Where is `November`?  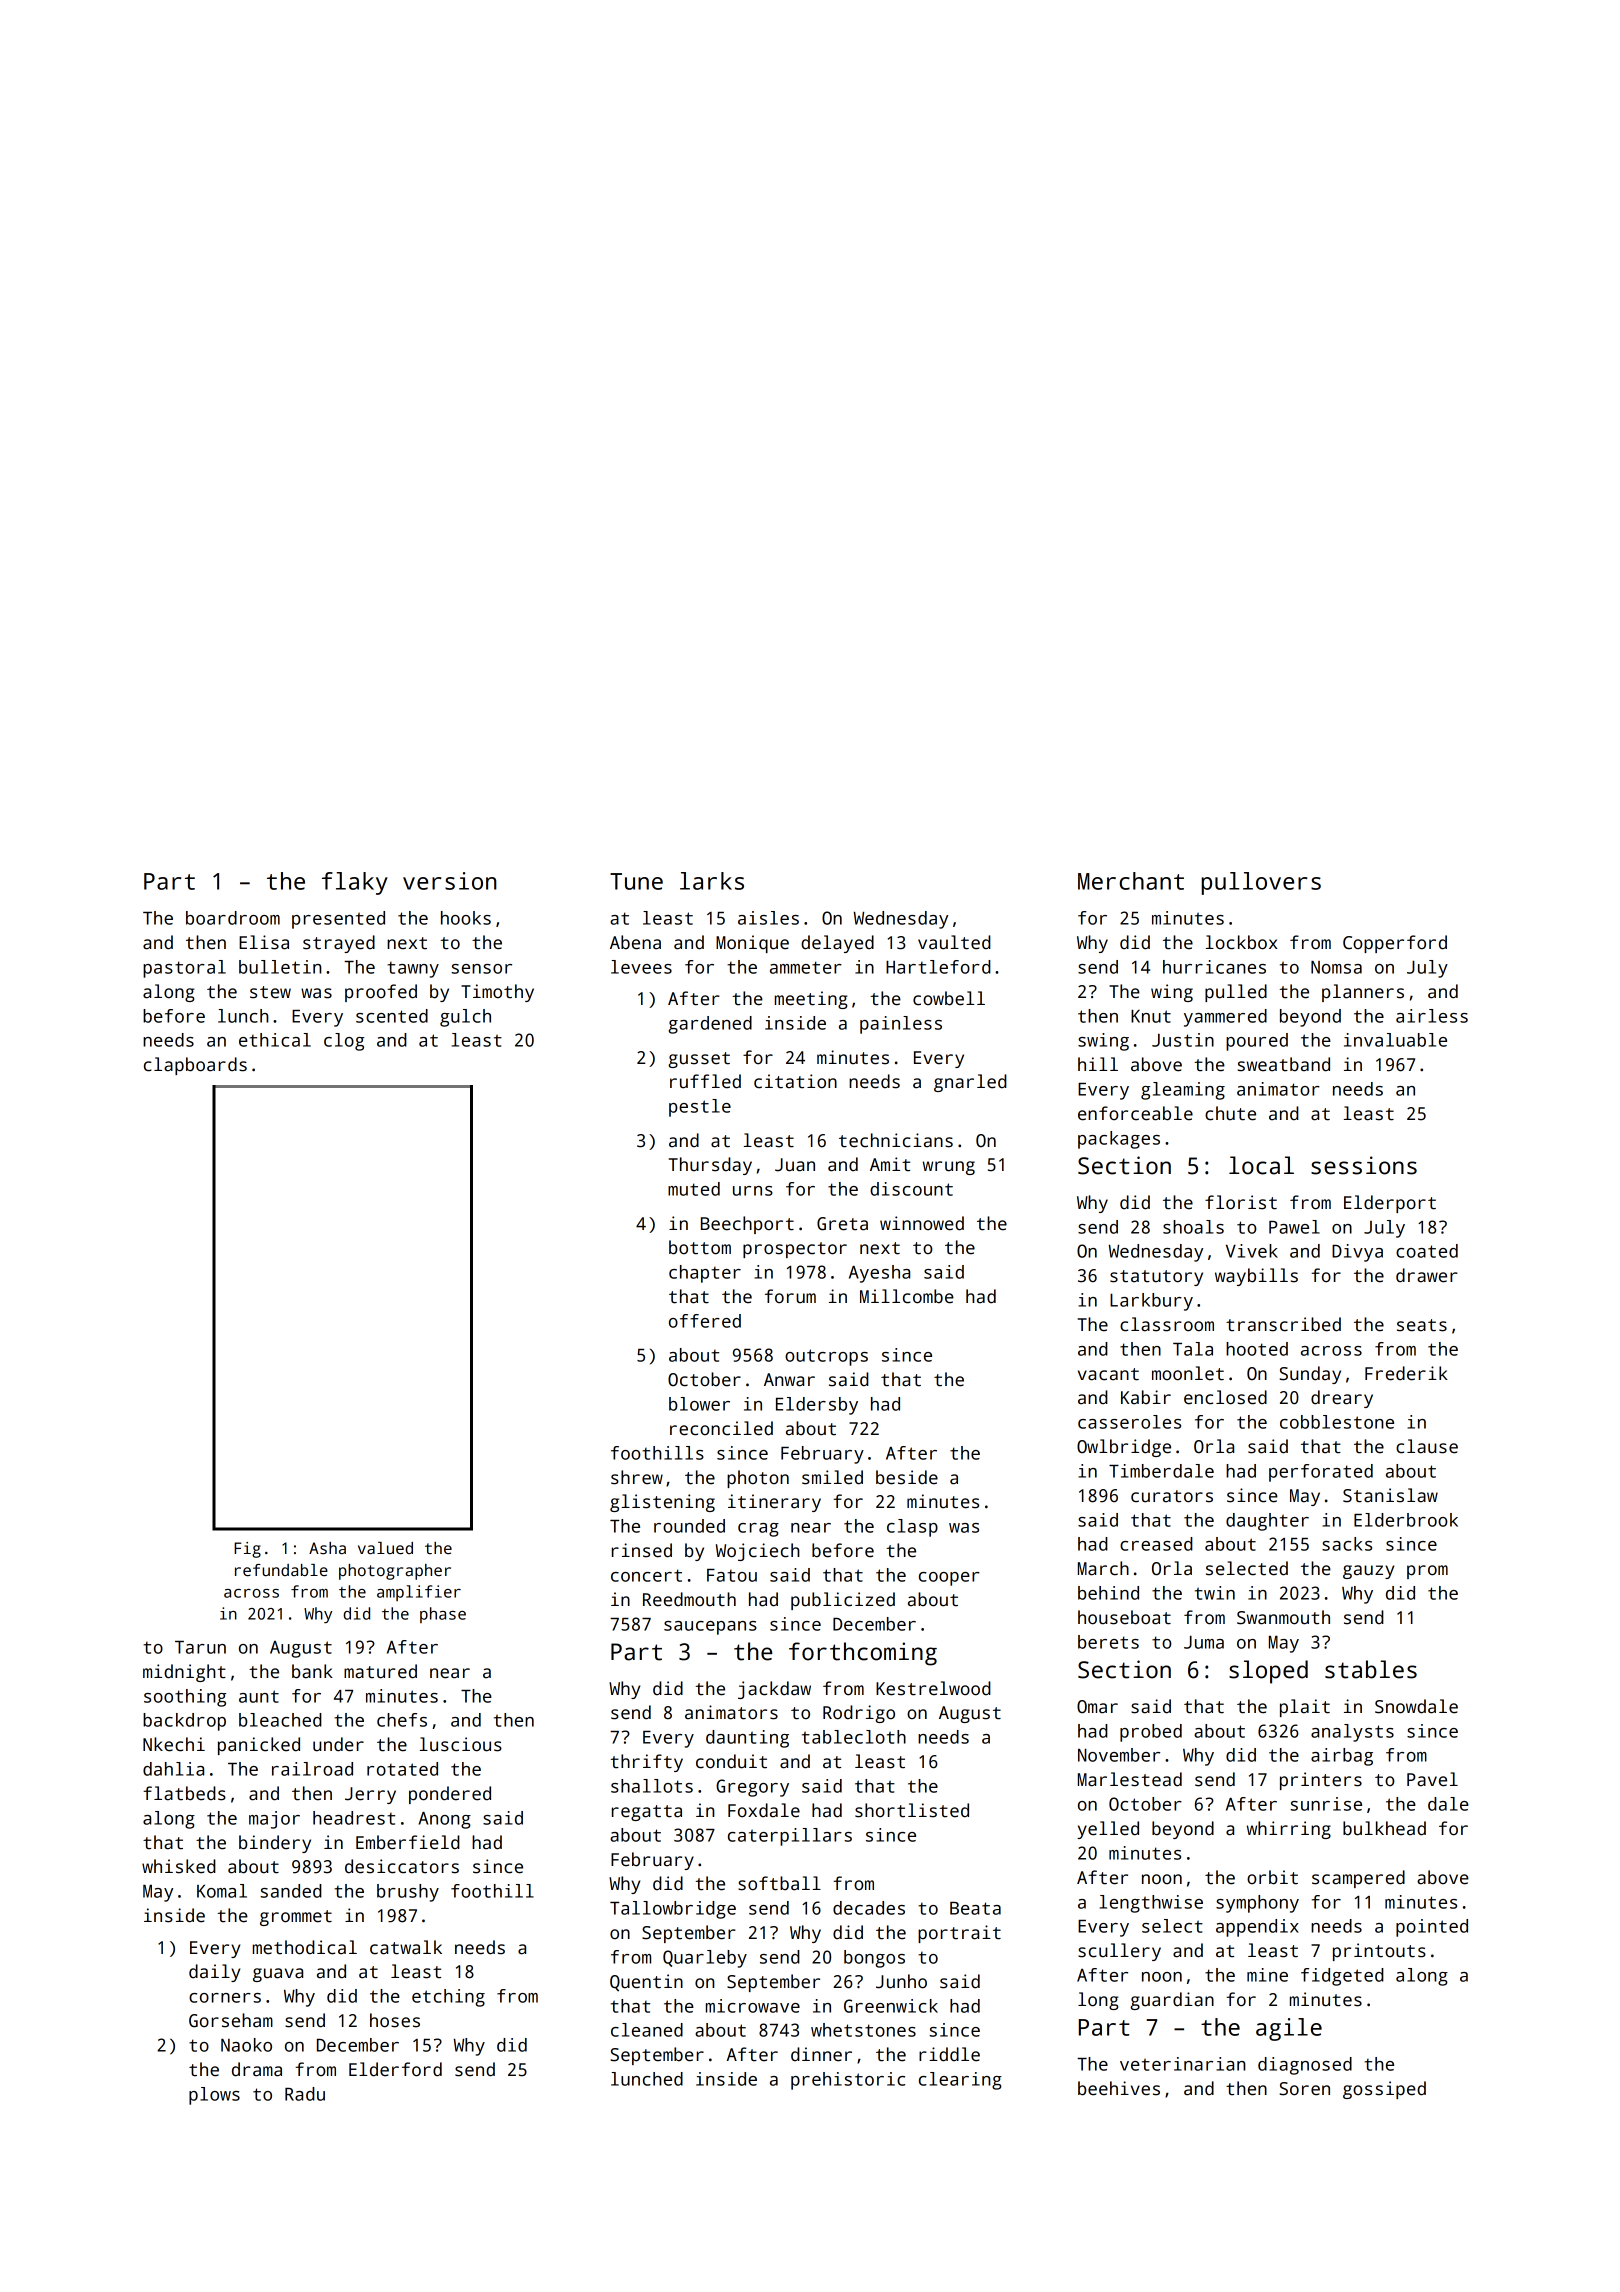
November is located at coordinates (1119, 1755).
